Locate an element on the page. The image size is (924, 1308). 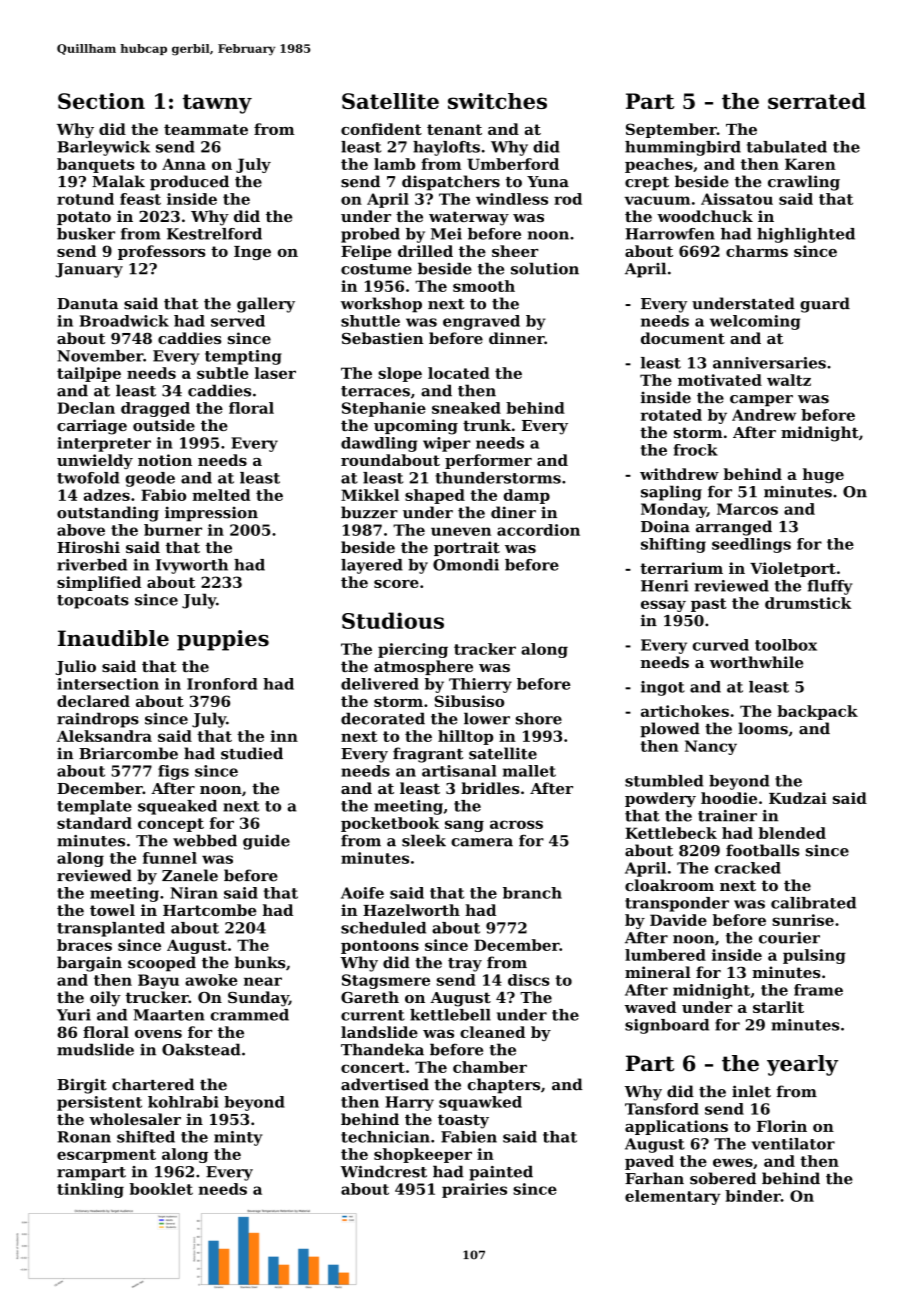
binder is located at coordinates (753, 1196).
